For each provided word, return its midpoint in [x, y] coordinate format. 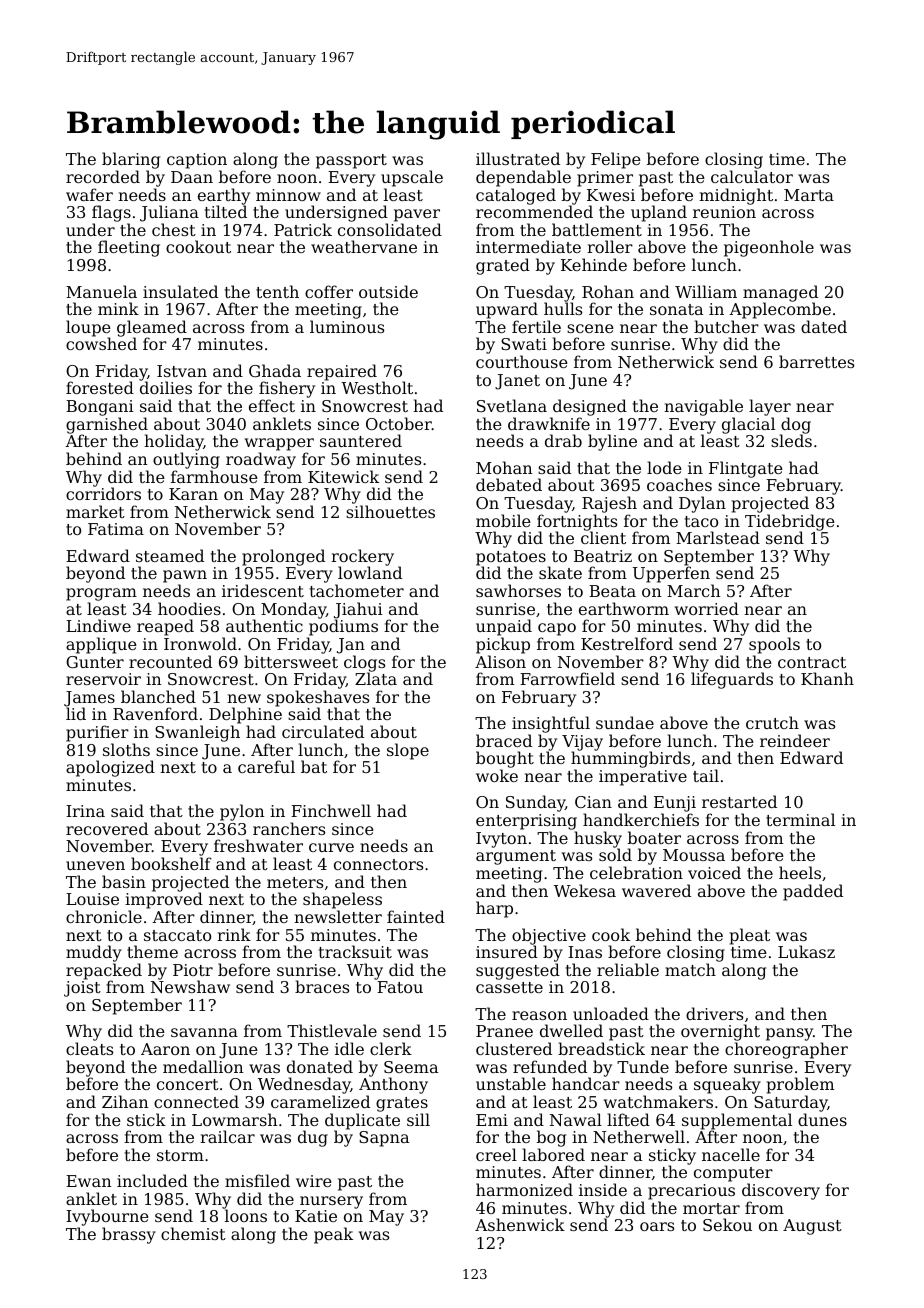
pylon [242, 812]
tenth [277, 291]
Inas [585, 952]
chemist [193, 1233]
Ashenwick [520, 1224]
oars [657, 1226]
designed [590, 407]
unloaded [611, 1013]
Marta [809, 195]
